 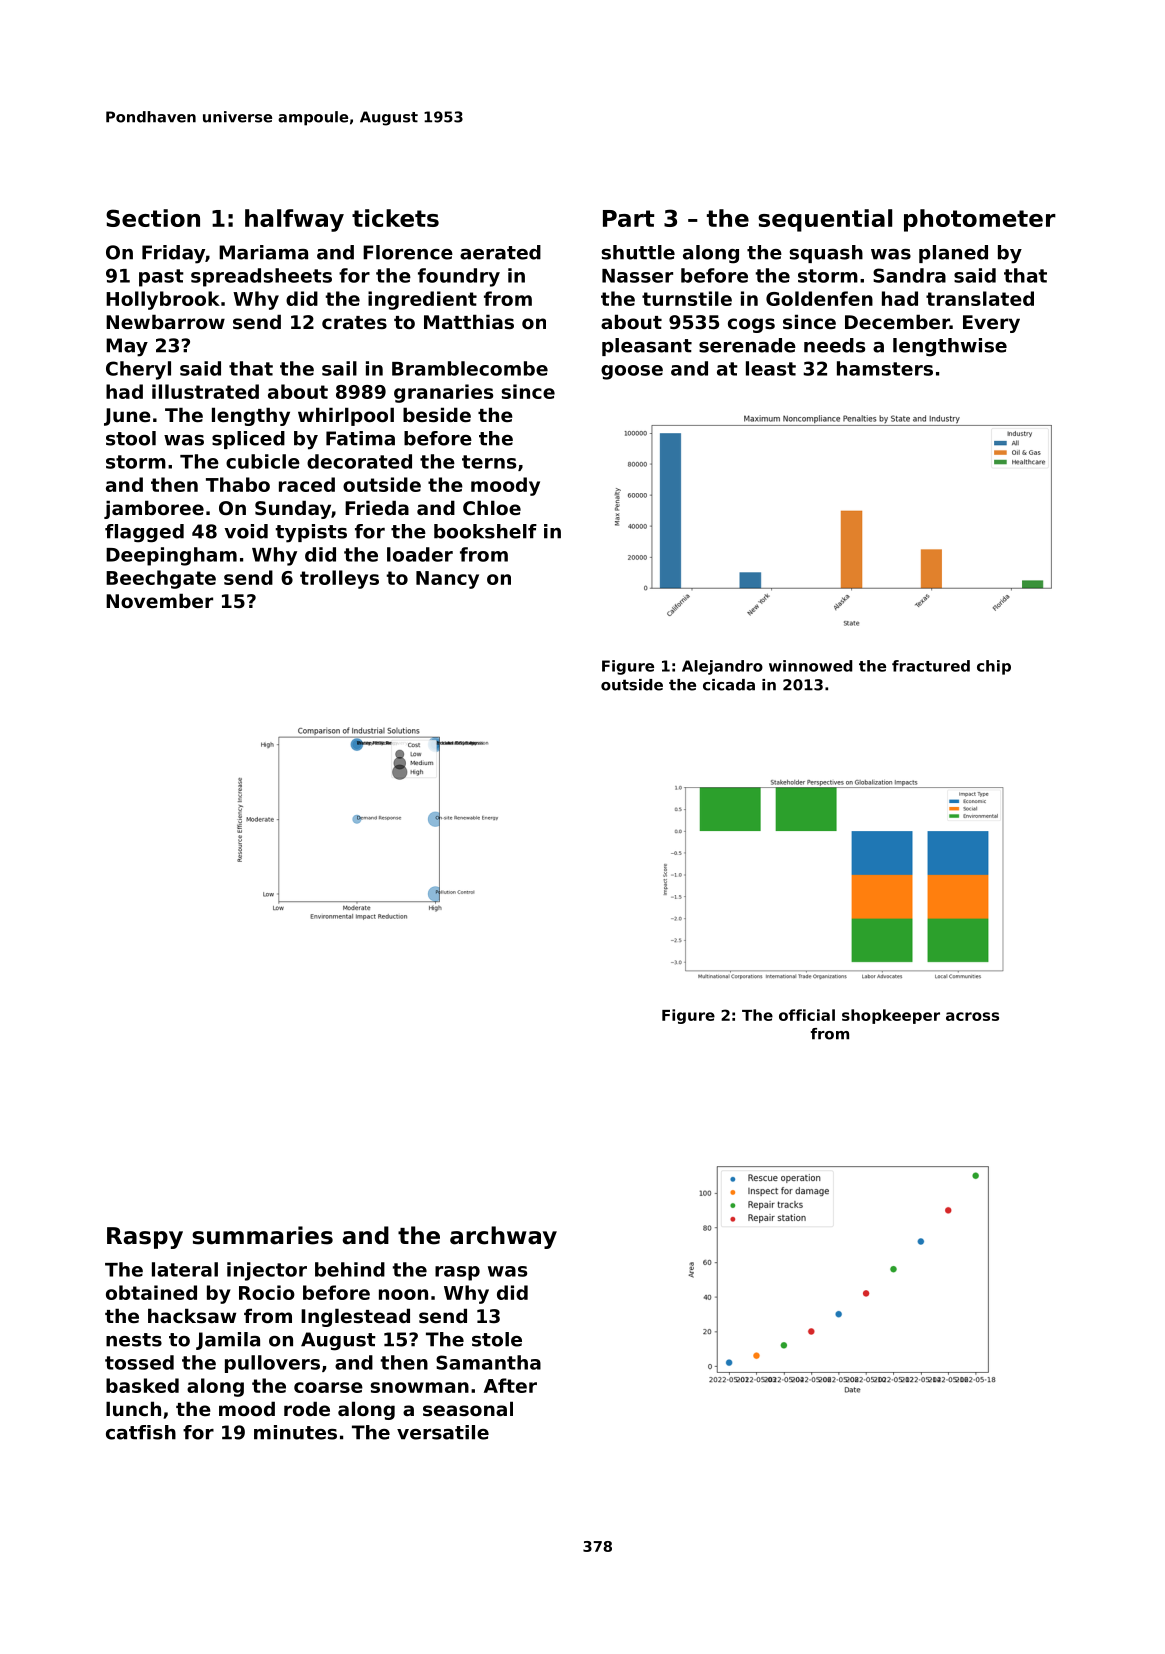 I want to click on trolleys, so click(x=339, y=579).
